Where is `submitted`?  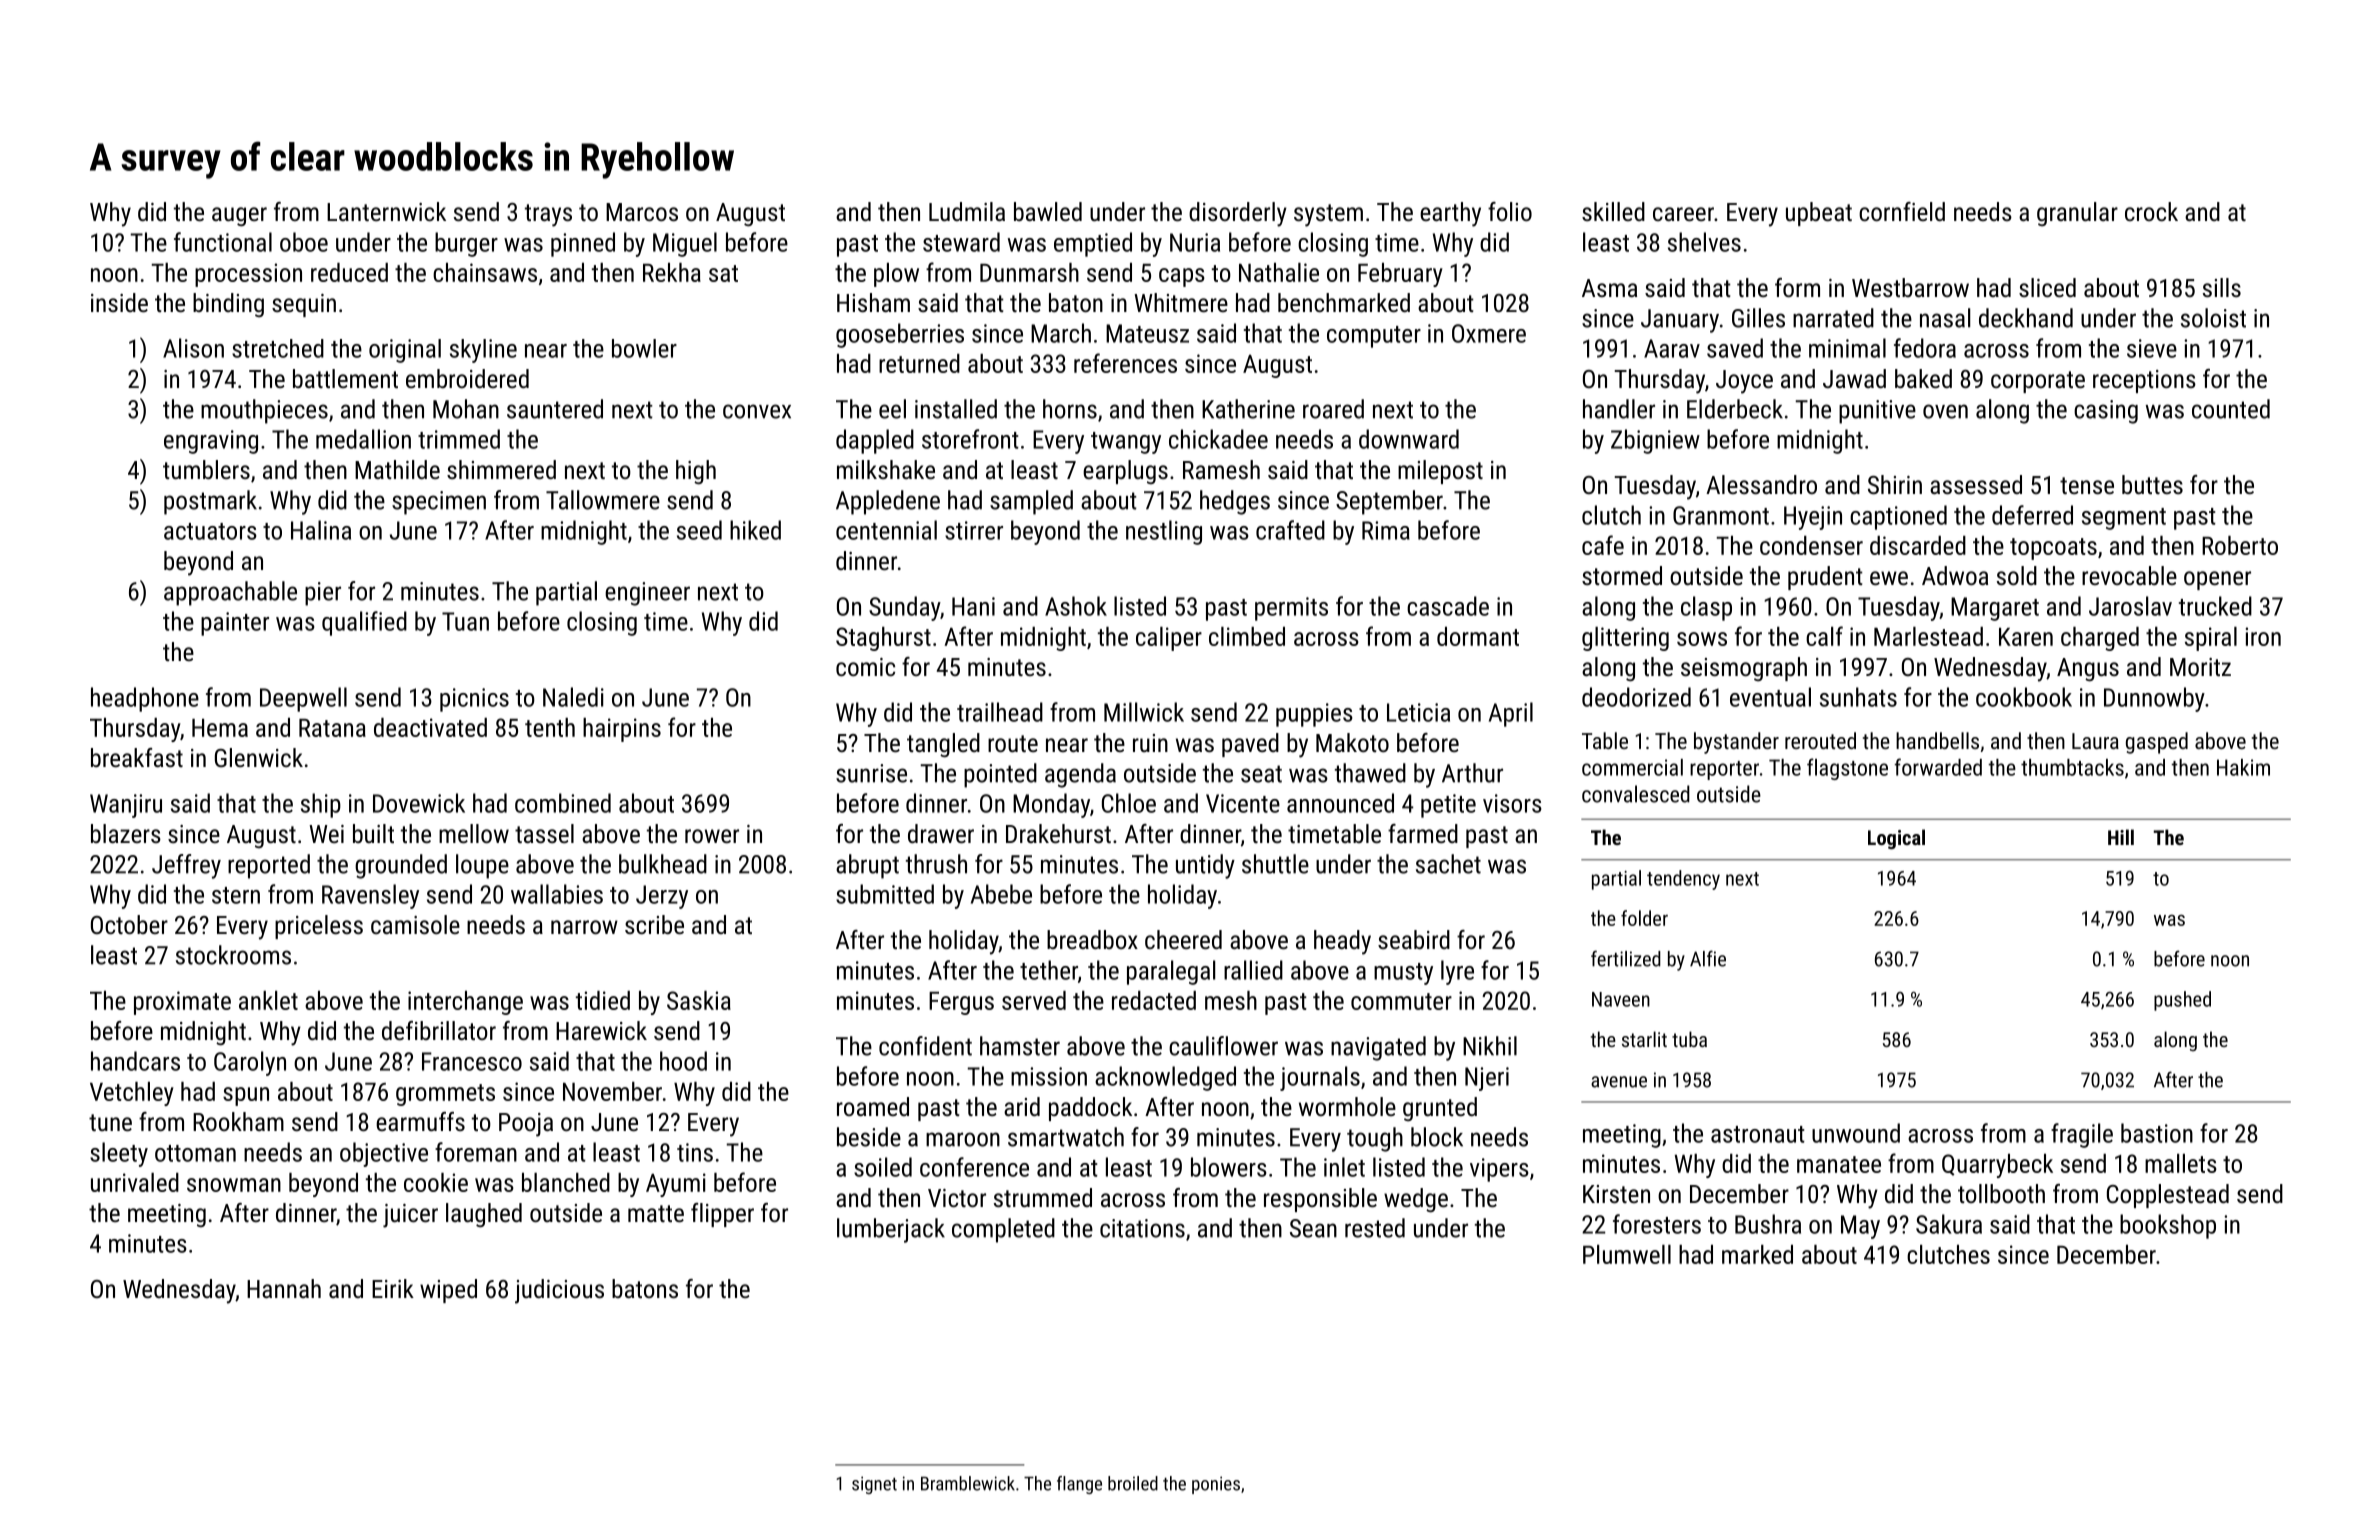
submitted is located at coordinates (885, 894).
